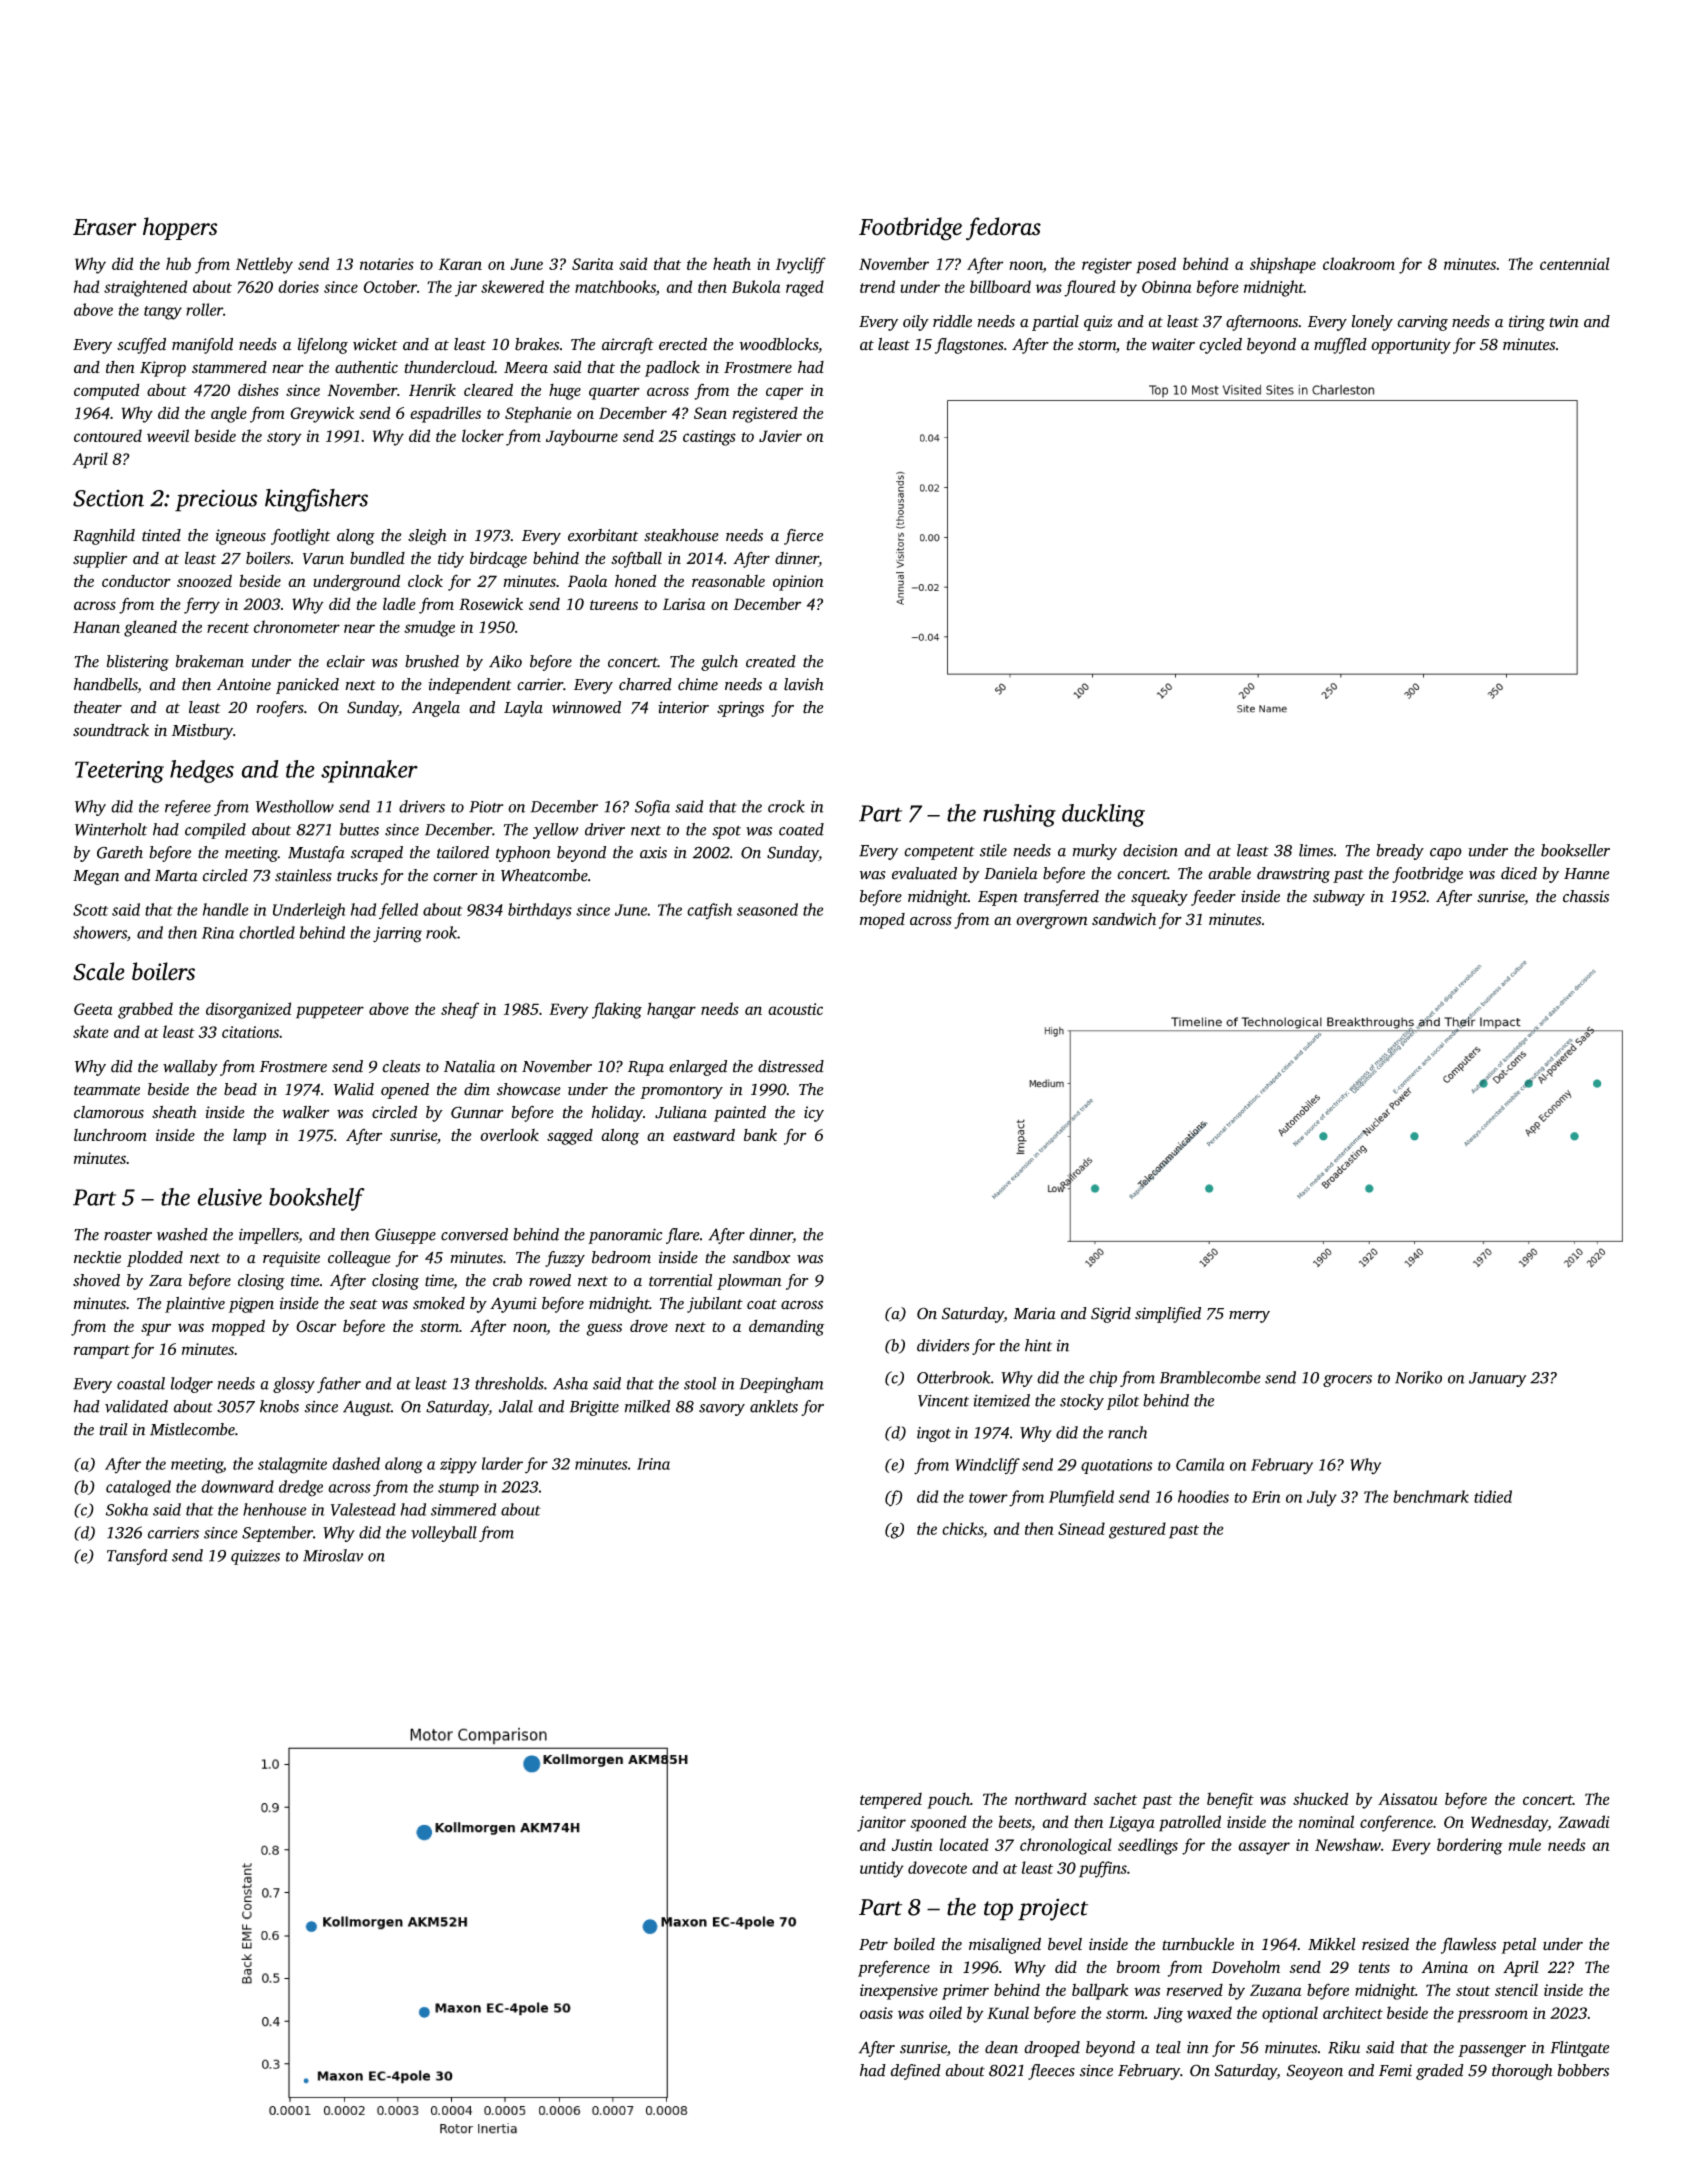  What do you see at coordinates (709, 911) in the screenshot?
I see `catfish` at bounding box center [709, 911].
